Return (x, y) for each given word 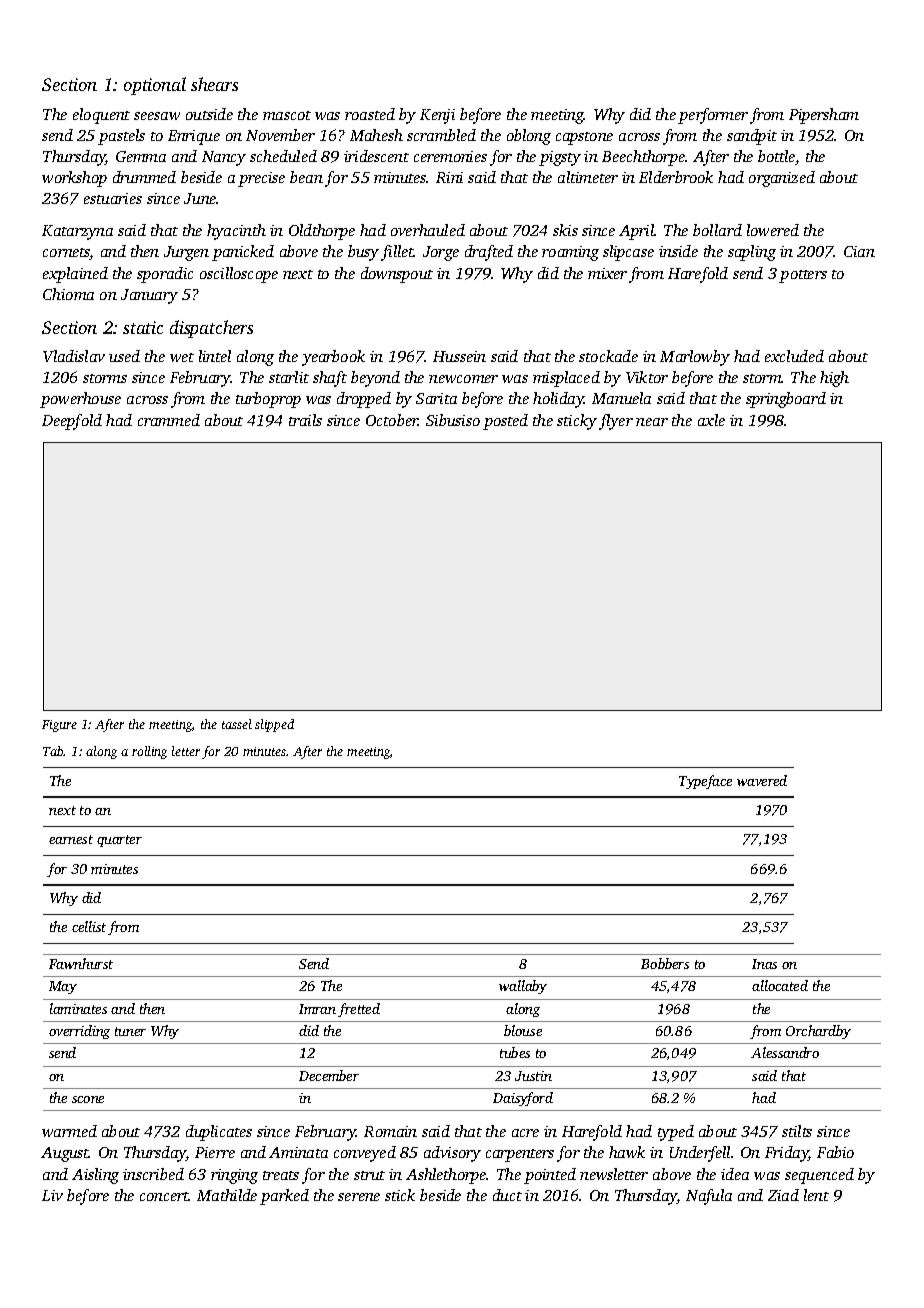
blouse (523, 1030)
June (200, 198)
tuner (130, 1031)
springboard (786, 400)
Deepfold (72, 422)
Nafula (709, 1197)
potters (803, 276)
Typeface (705, 782)
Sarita (436, 398)
